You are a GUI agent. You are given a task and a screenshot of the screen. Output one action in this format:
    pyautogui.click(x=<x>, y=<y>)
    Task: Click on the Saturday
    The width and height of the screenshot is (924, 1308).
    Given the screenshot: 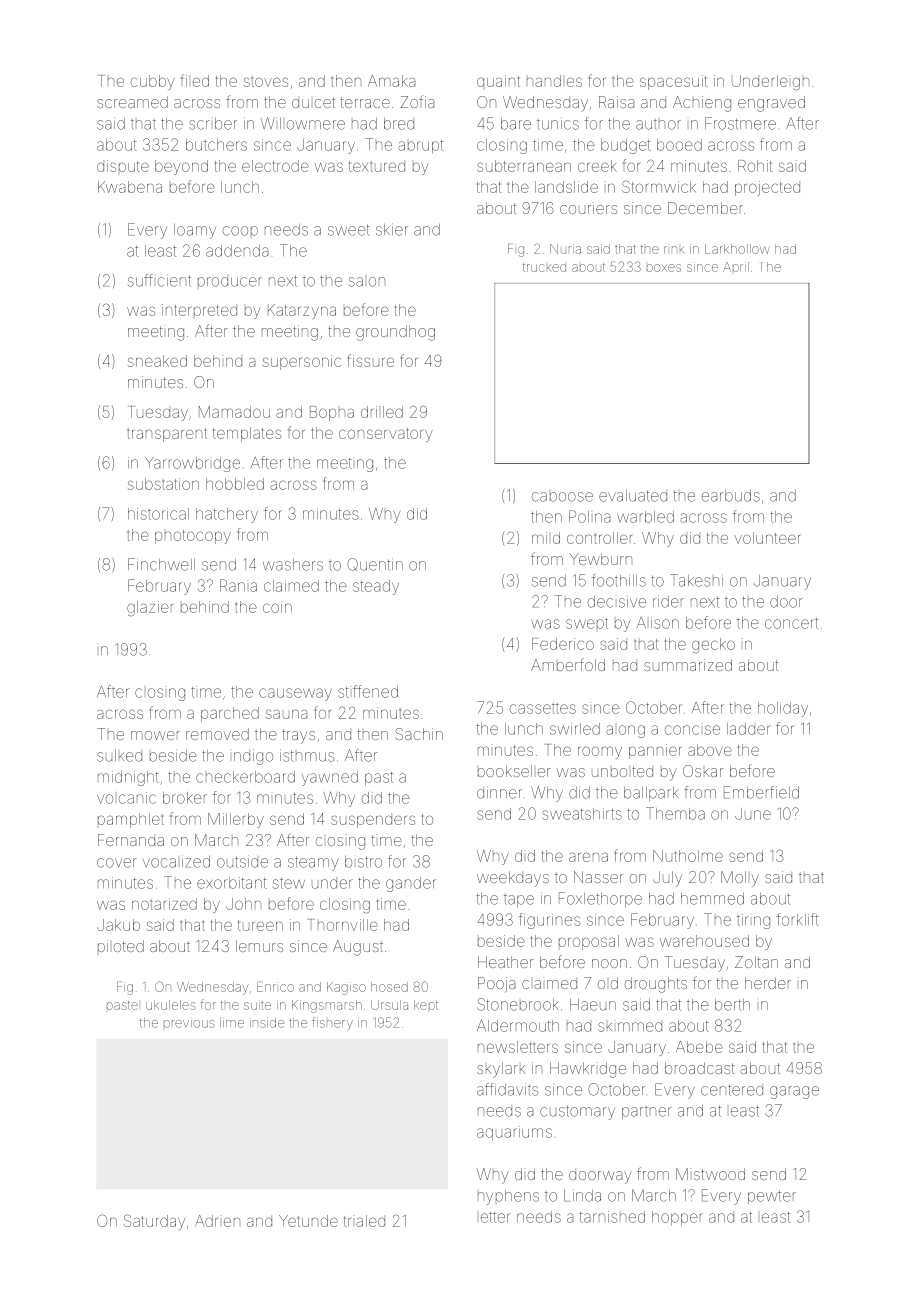 What is the action you would take?
    pyautogui.click(x=154, y=1222)
